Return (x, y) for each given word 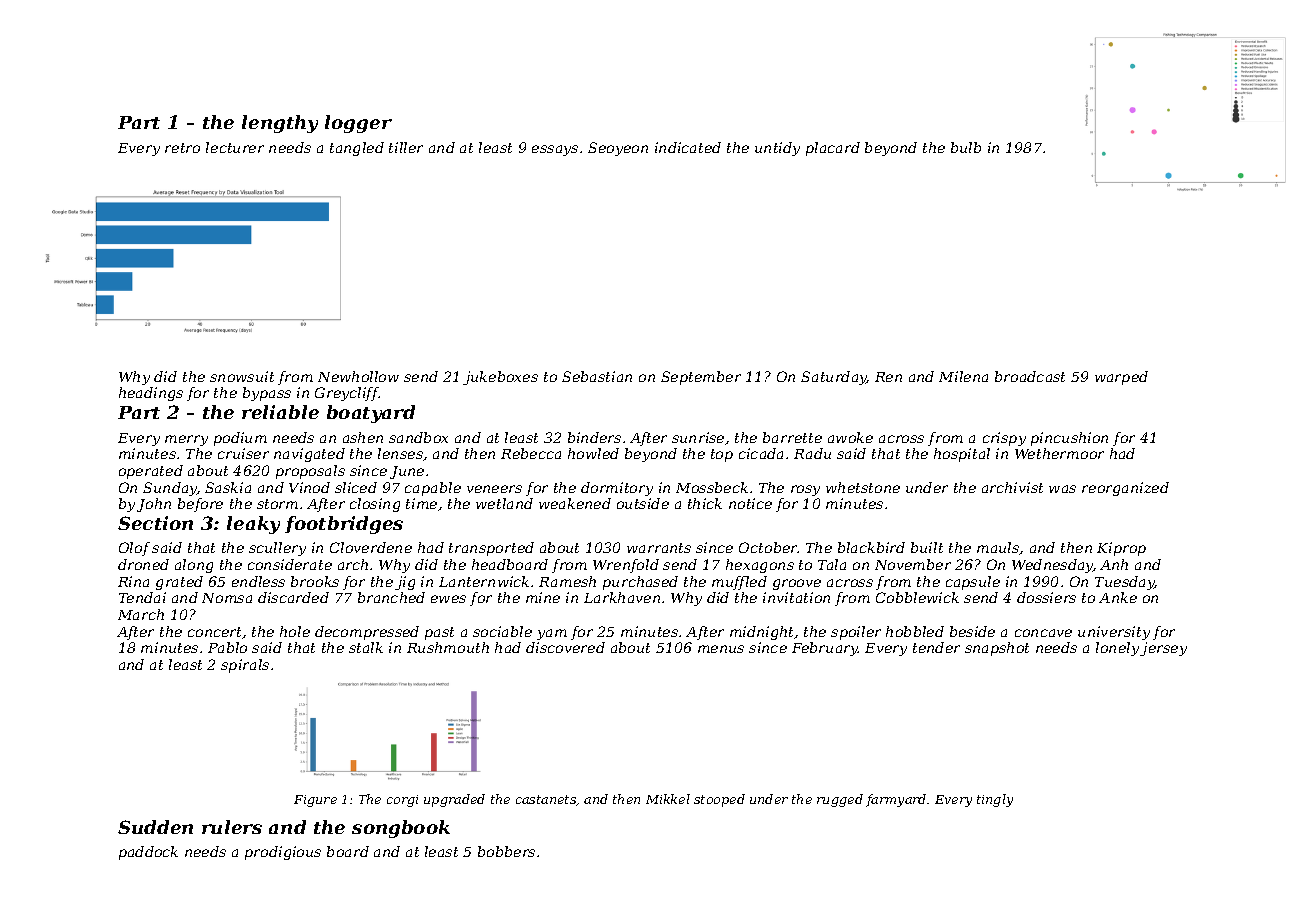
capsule (973, 583)
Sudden (155, 827)
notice (750, 503)
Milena (963, 376)
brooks (315, 581)
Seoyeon (618, 149)
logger (358, 124)
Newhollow (358, 376)
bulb (966, 147)
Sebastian (597, 376)
